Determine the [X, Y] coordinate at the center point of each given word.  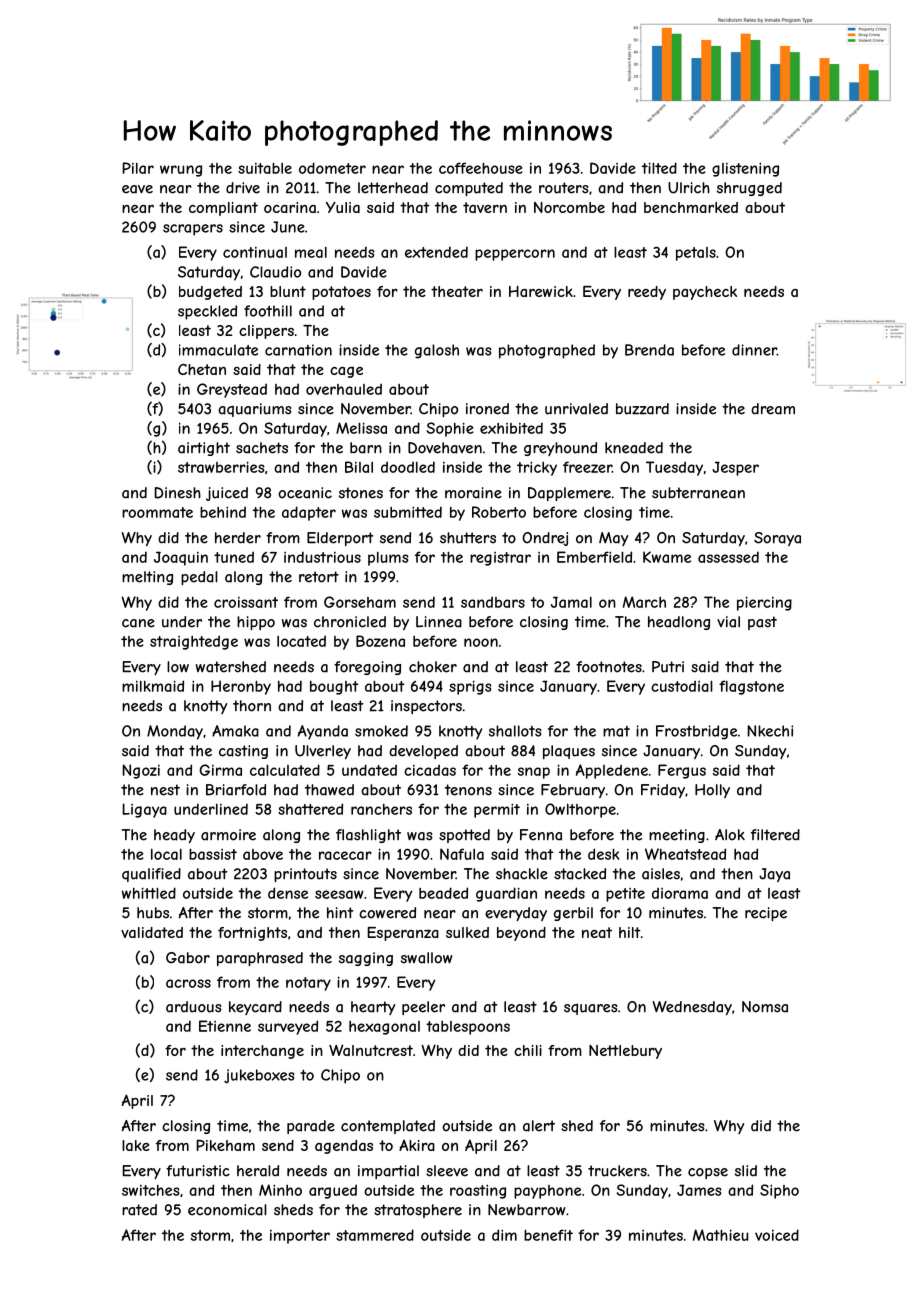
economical [227, 1210]
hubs [153, 913]
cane [138, 623]
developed [423, 752]
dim [504, 1235]
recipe [766, 914]
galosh [437, 351]
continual [255, 252]
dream [773, 409]
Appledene [612, 771]
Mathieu [720, 1235]
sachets [262, 448]
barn [366, 448]
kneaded [634, 448]
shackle [522, 874]
